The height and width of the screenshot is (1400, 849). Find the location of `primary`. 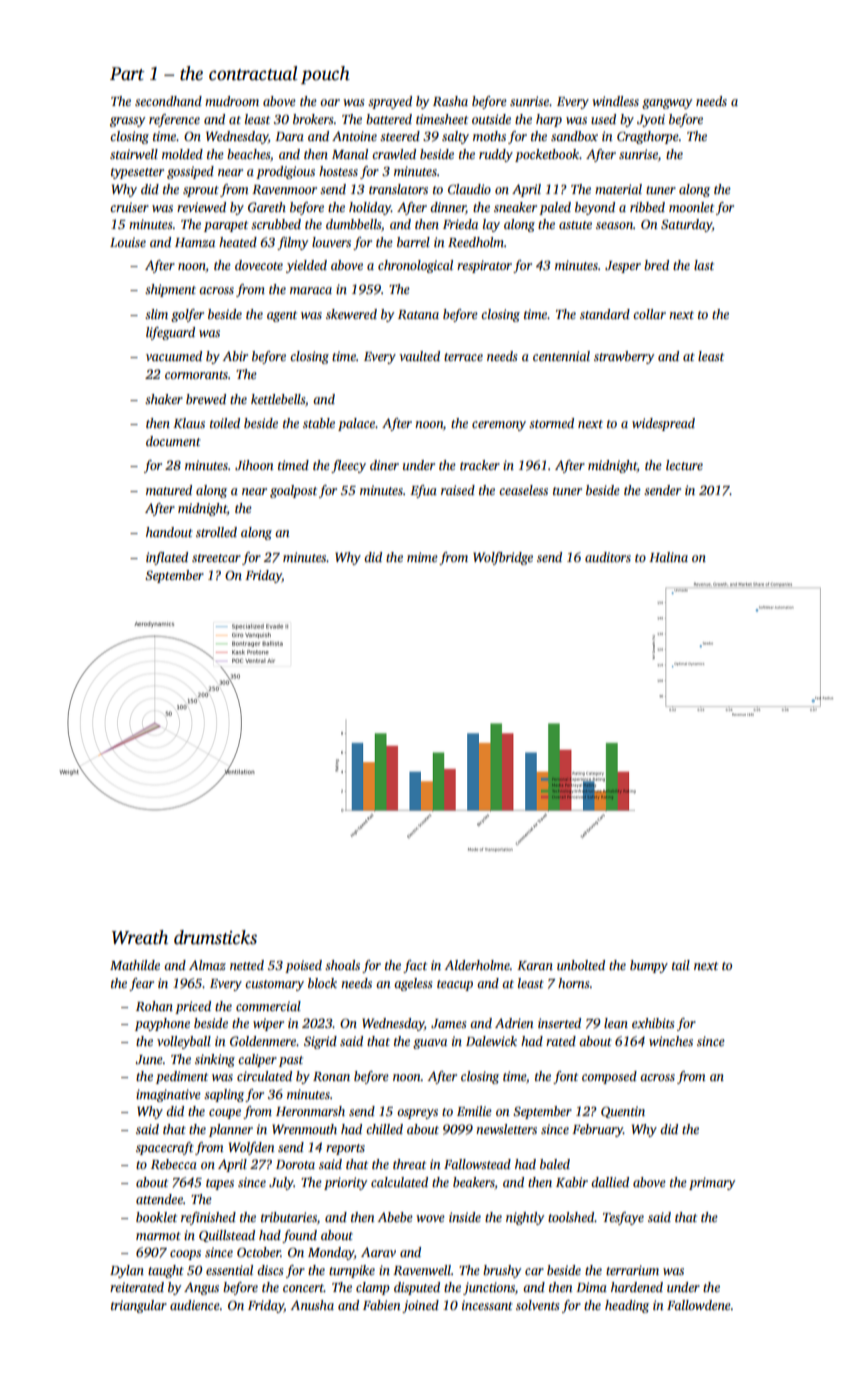

primary is located at coordinates (712, 1183).
